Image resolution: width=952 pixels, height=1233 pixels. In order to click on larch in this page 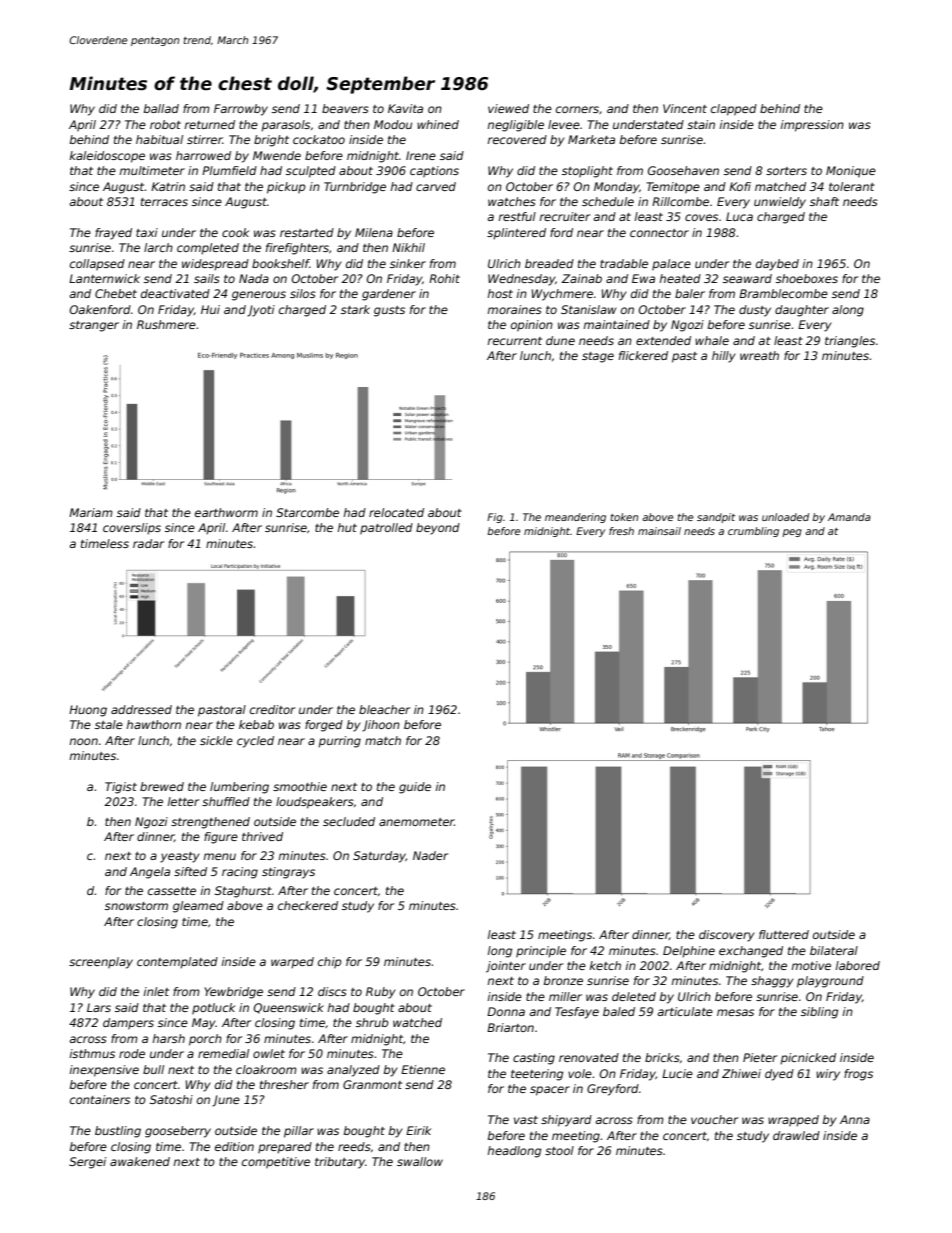, I will do `click(158, 247)`.
